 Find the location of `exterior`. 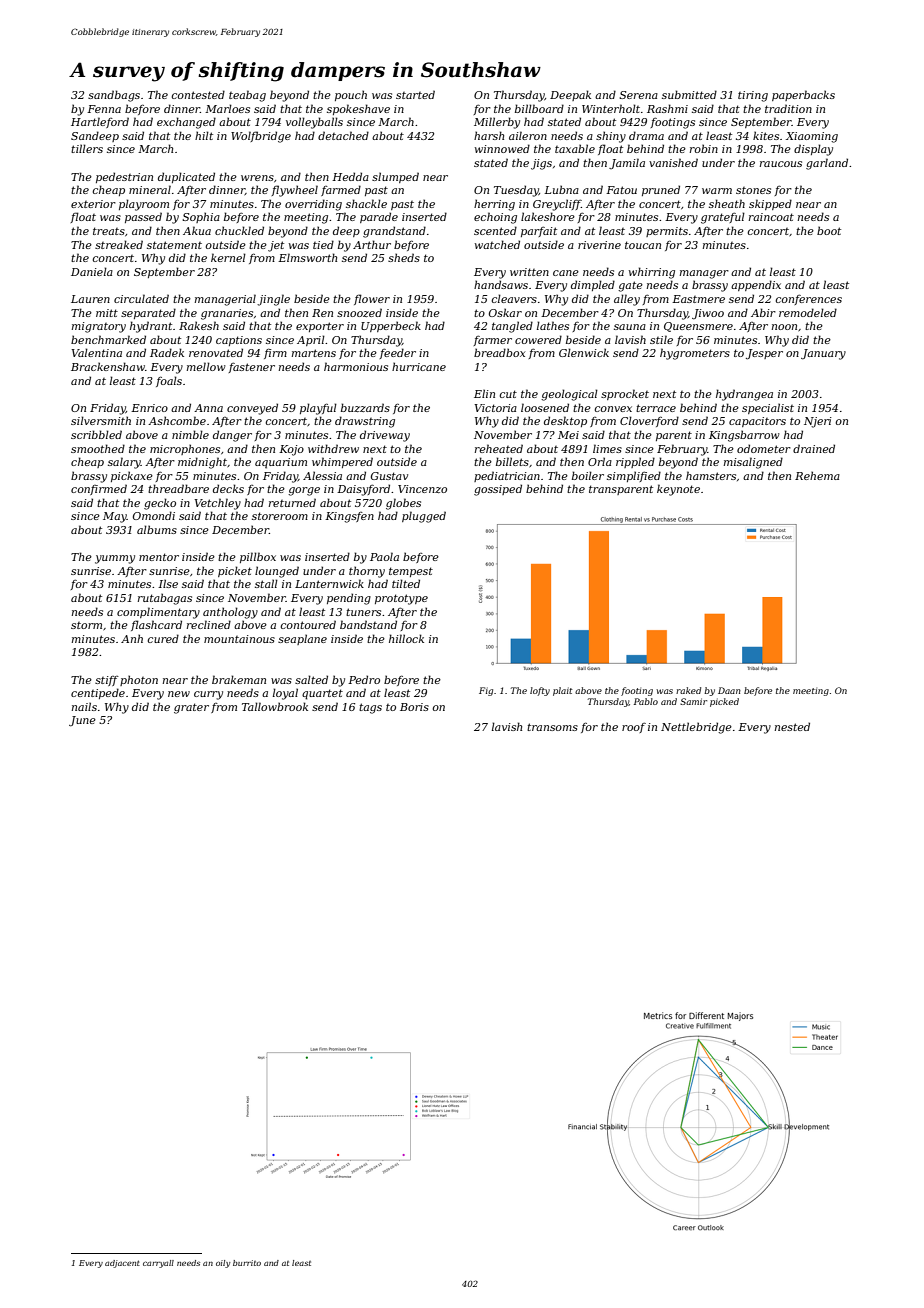

exterior is located at coordinates (93, 204).
